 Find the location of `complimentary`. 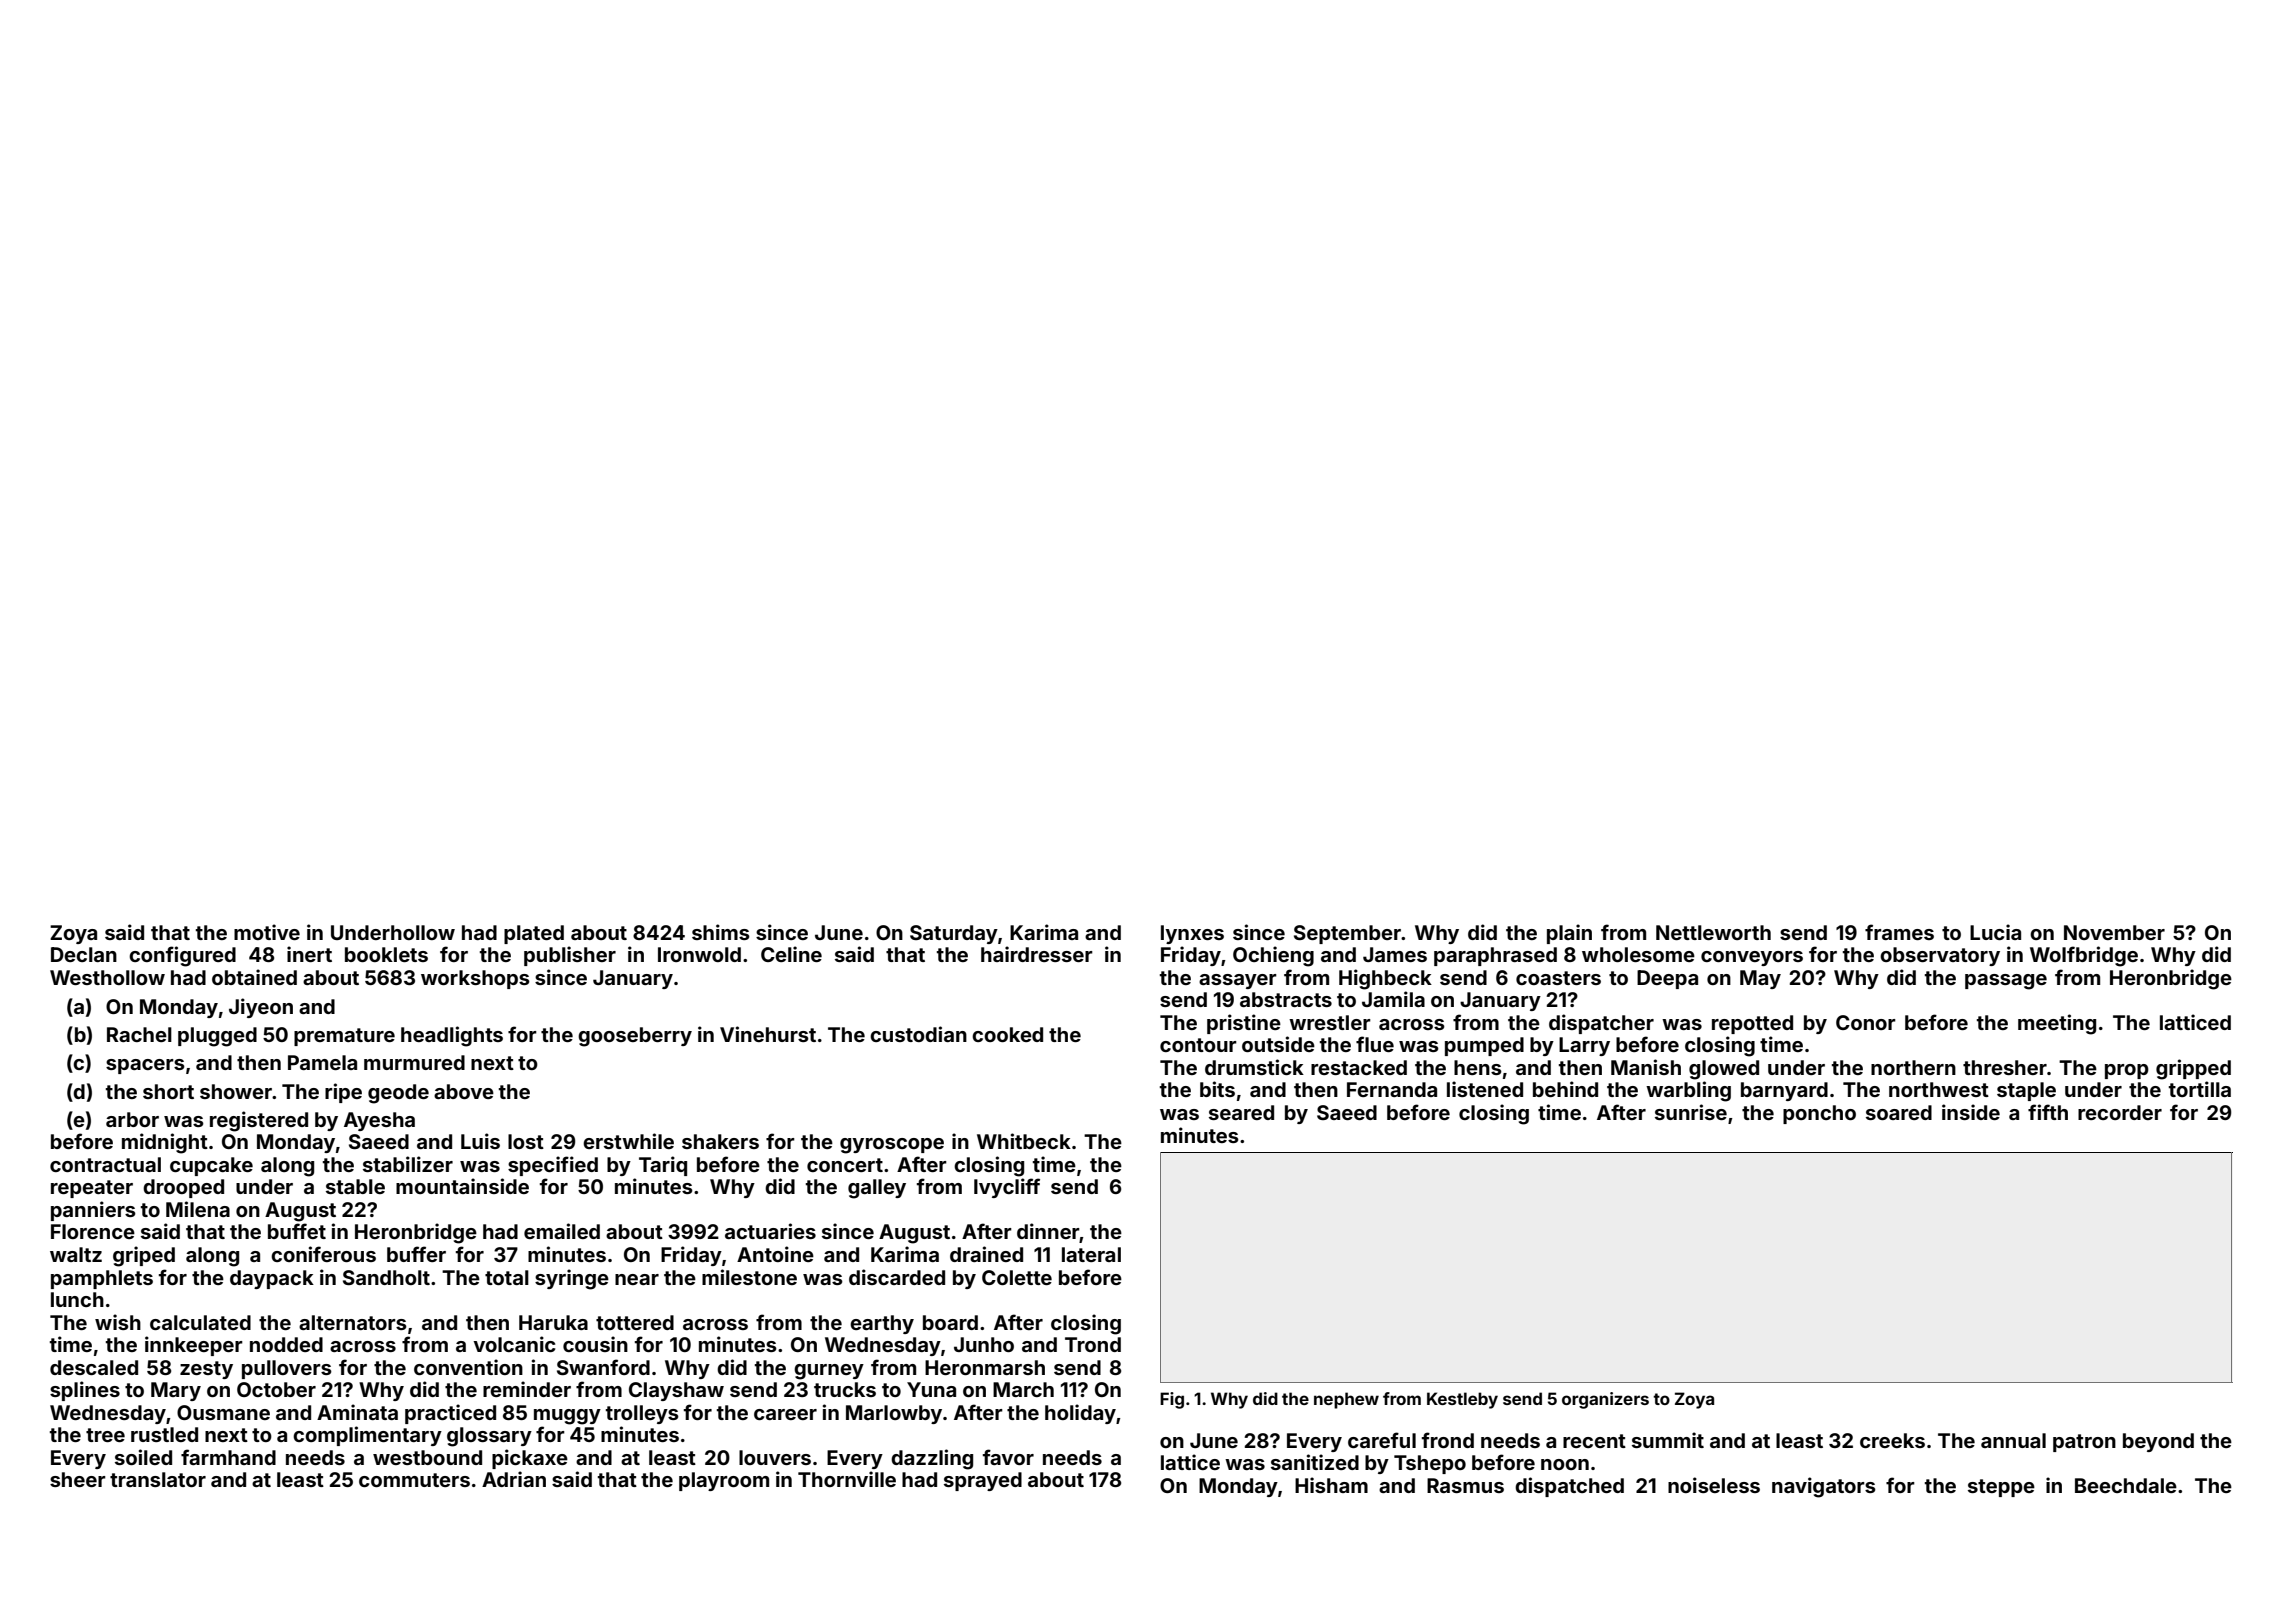

complimentary is located at coordinates (367, 1436).
